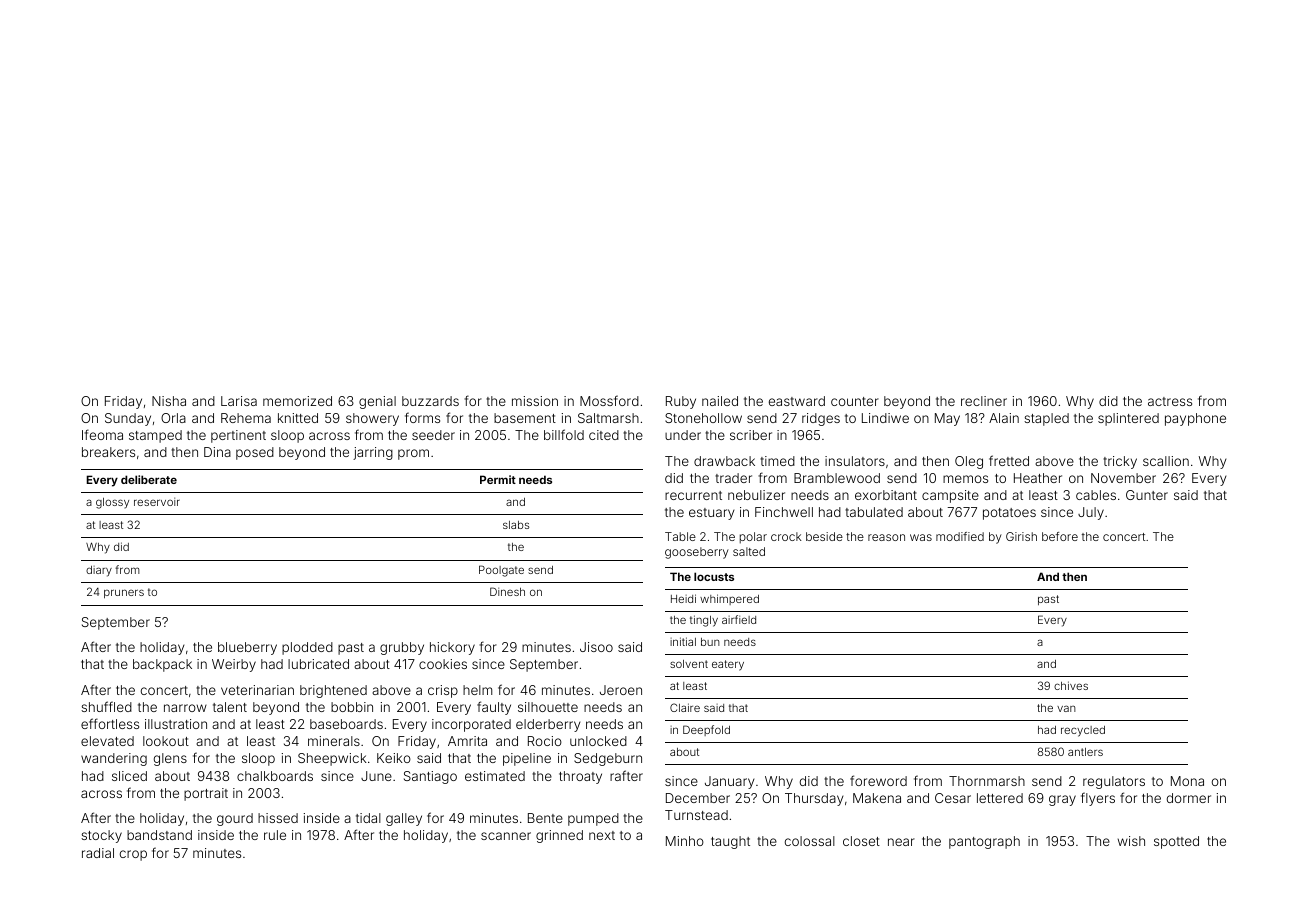 Image resolution: width=1308 pixels, height=924 pixels. What do you see at coordinates (984, 401) in the document?
I see `recliner` at bounding box center [984, 401].
